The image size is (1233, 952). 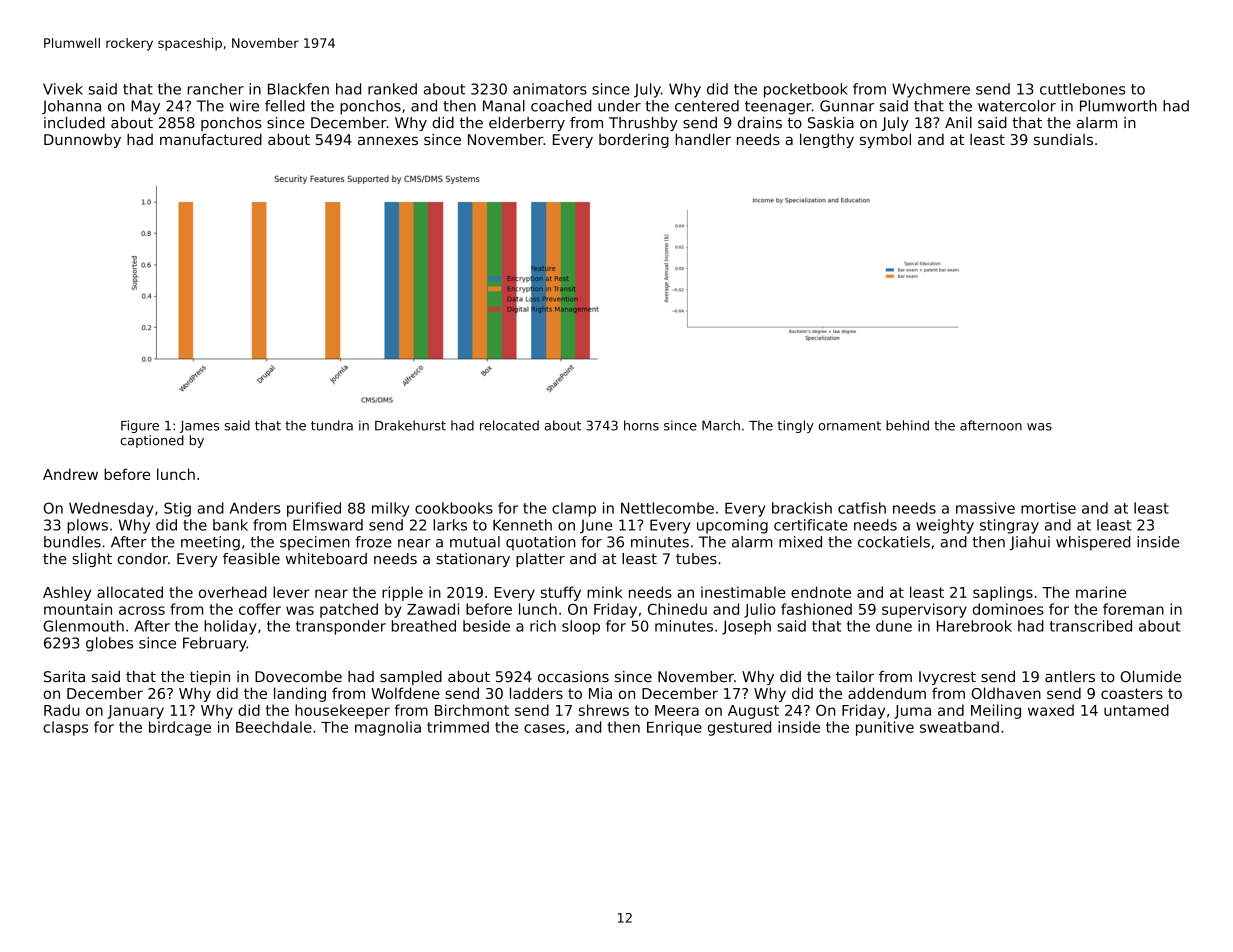 I want to click on ranked, so click(x=392, y=89).
